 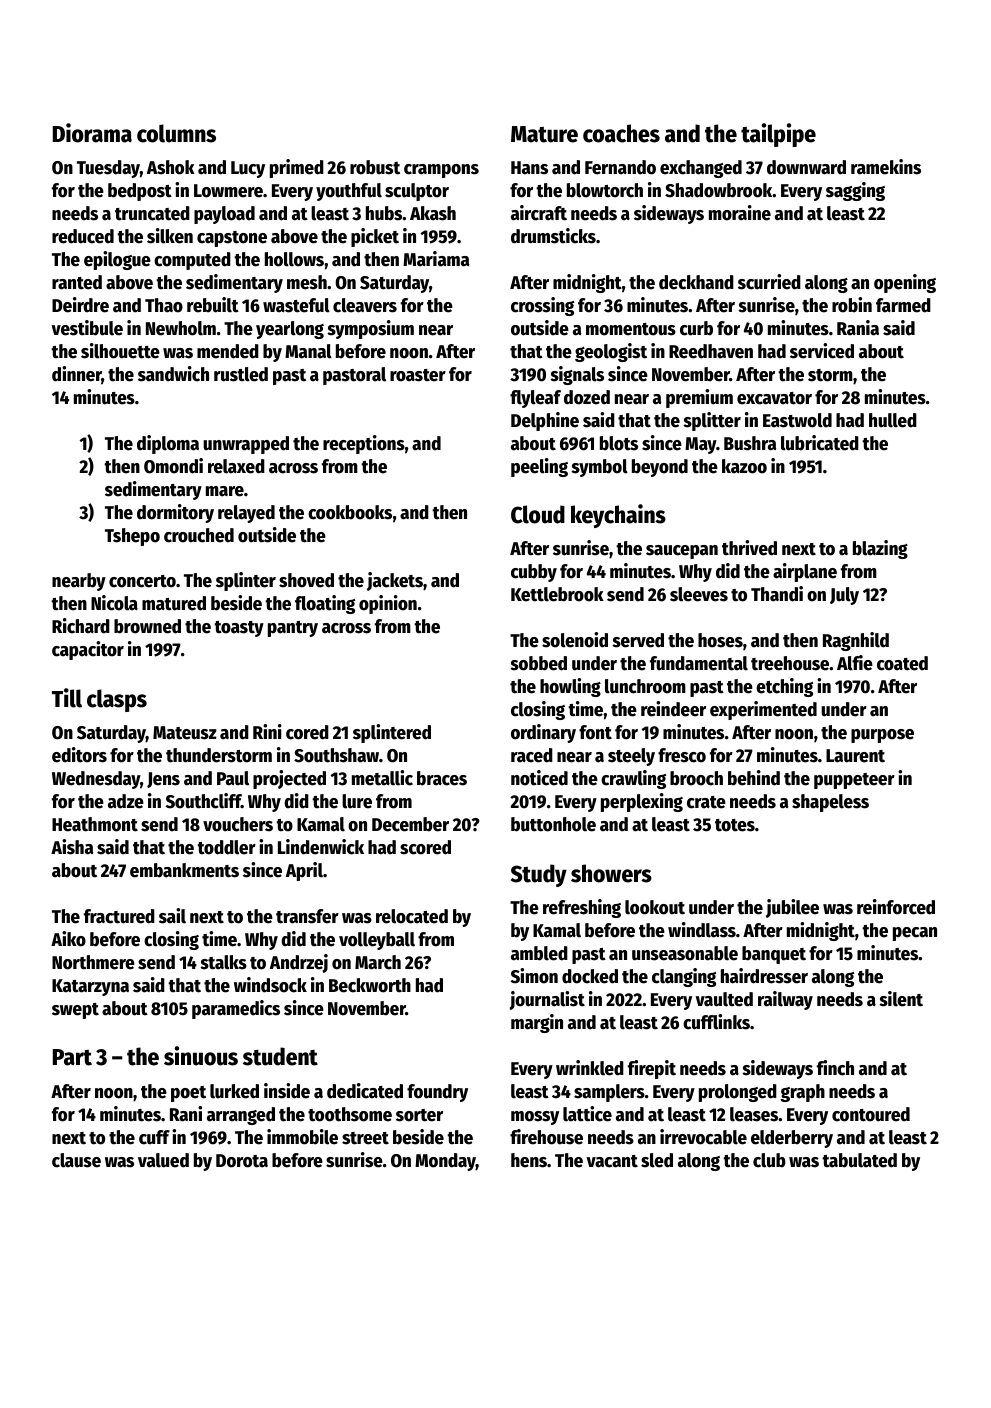 What do you see at coordinates (859, 1160) in the screenshot?
I see `tabulated` at bounding box center [859, 1160].
